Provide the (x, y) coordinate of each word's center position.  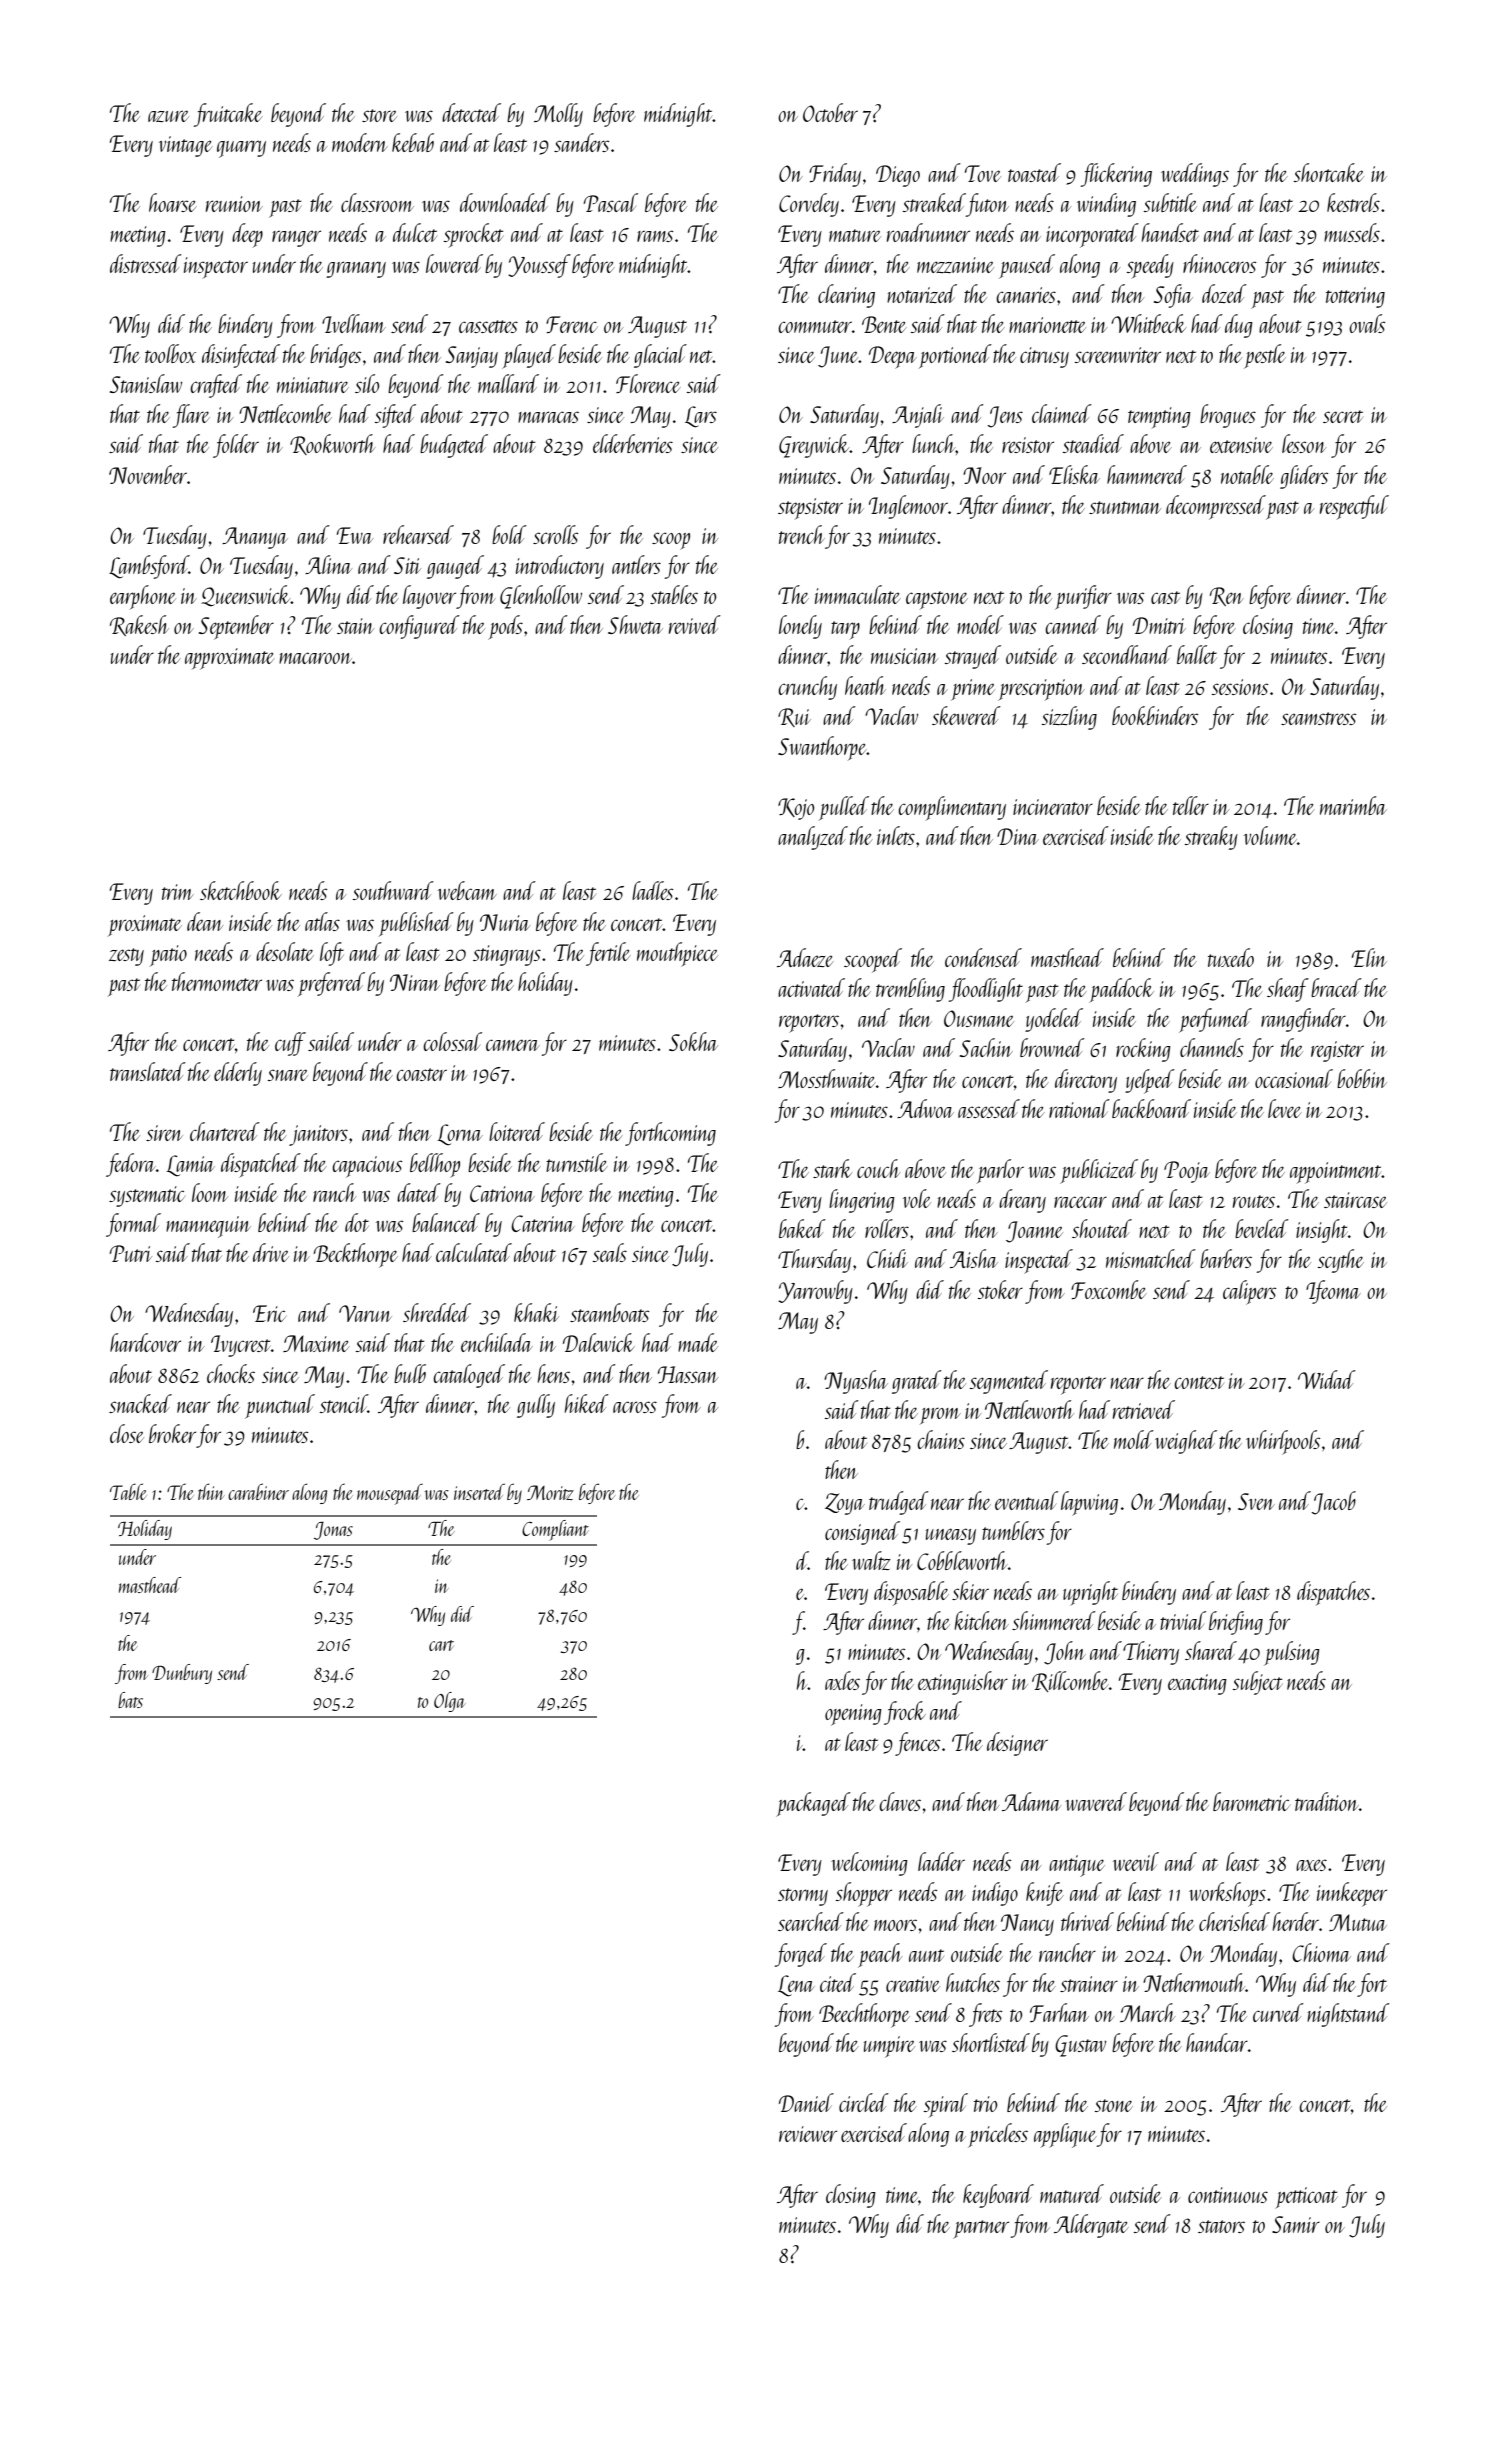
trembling (910, 990)
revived (695, 624)
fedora (131, 1165)
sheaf (1288, 990)
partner (981, 2229)
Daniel (806, 2102)
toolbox (170, 353)
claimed (1062, 413)
